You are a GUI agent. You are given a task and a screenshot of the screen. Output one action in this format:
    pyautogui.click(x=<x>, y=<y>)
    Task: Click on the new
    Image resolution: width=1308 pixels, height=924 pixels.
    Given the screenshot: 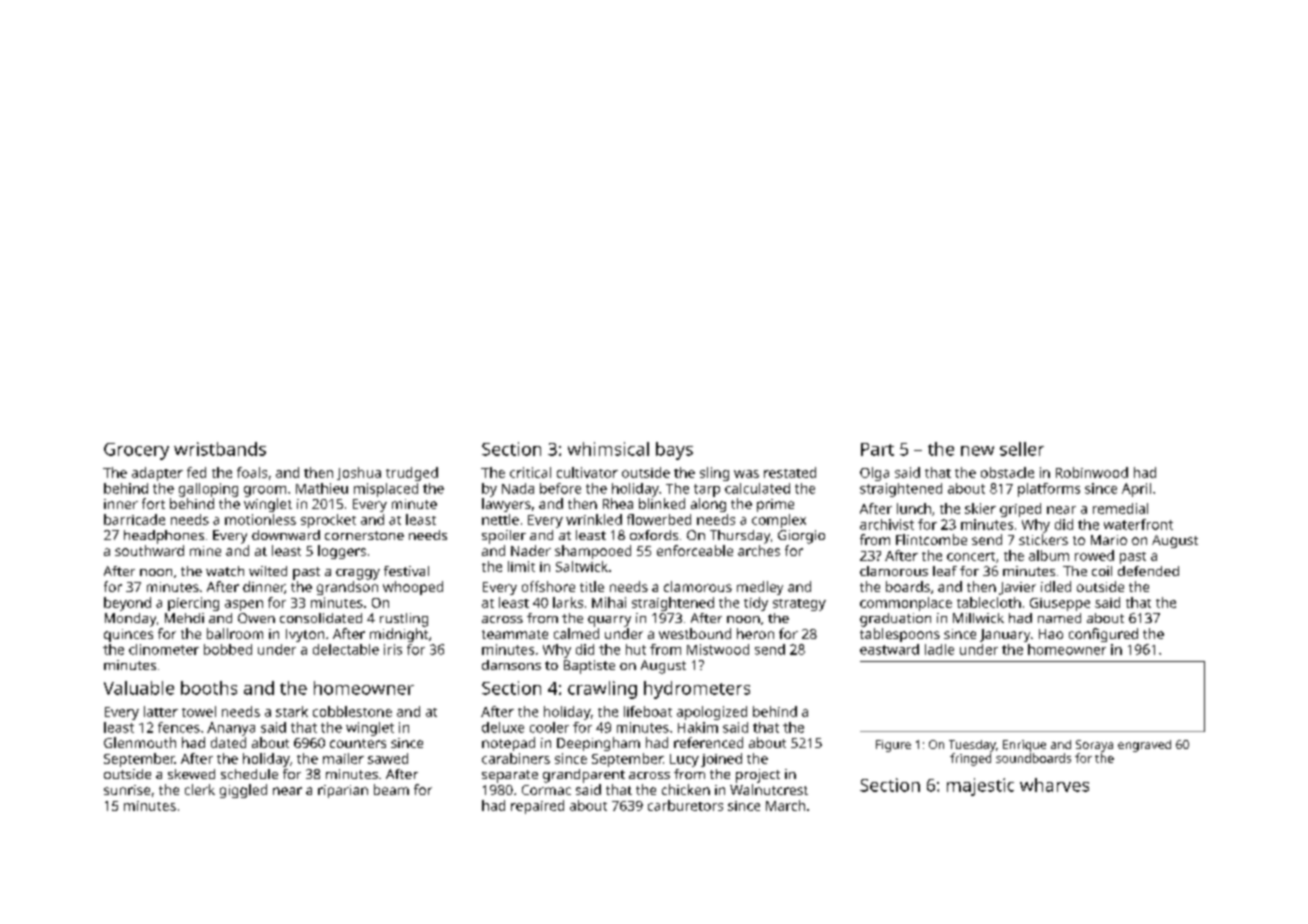 What is the action you would take?
    pyautogui.click(x=977, y=451)
